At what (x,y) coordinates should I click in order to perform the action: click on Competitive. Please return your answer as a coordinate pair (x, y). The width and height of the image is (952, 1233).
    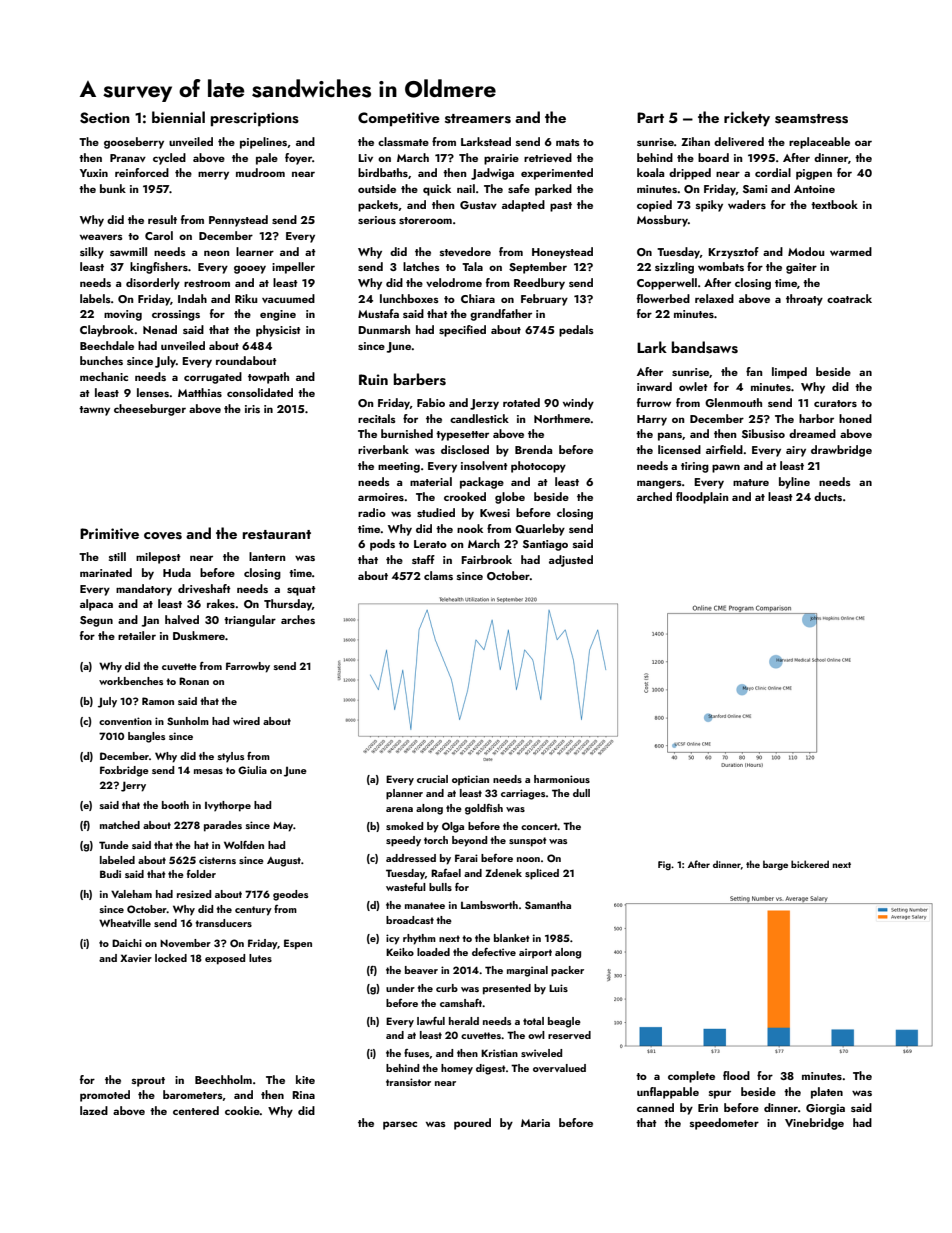
    Looking at the image, I should click on (399, 119).
